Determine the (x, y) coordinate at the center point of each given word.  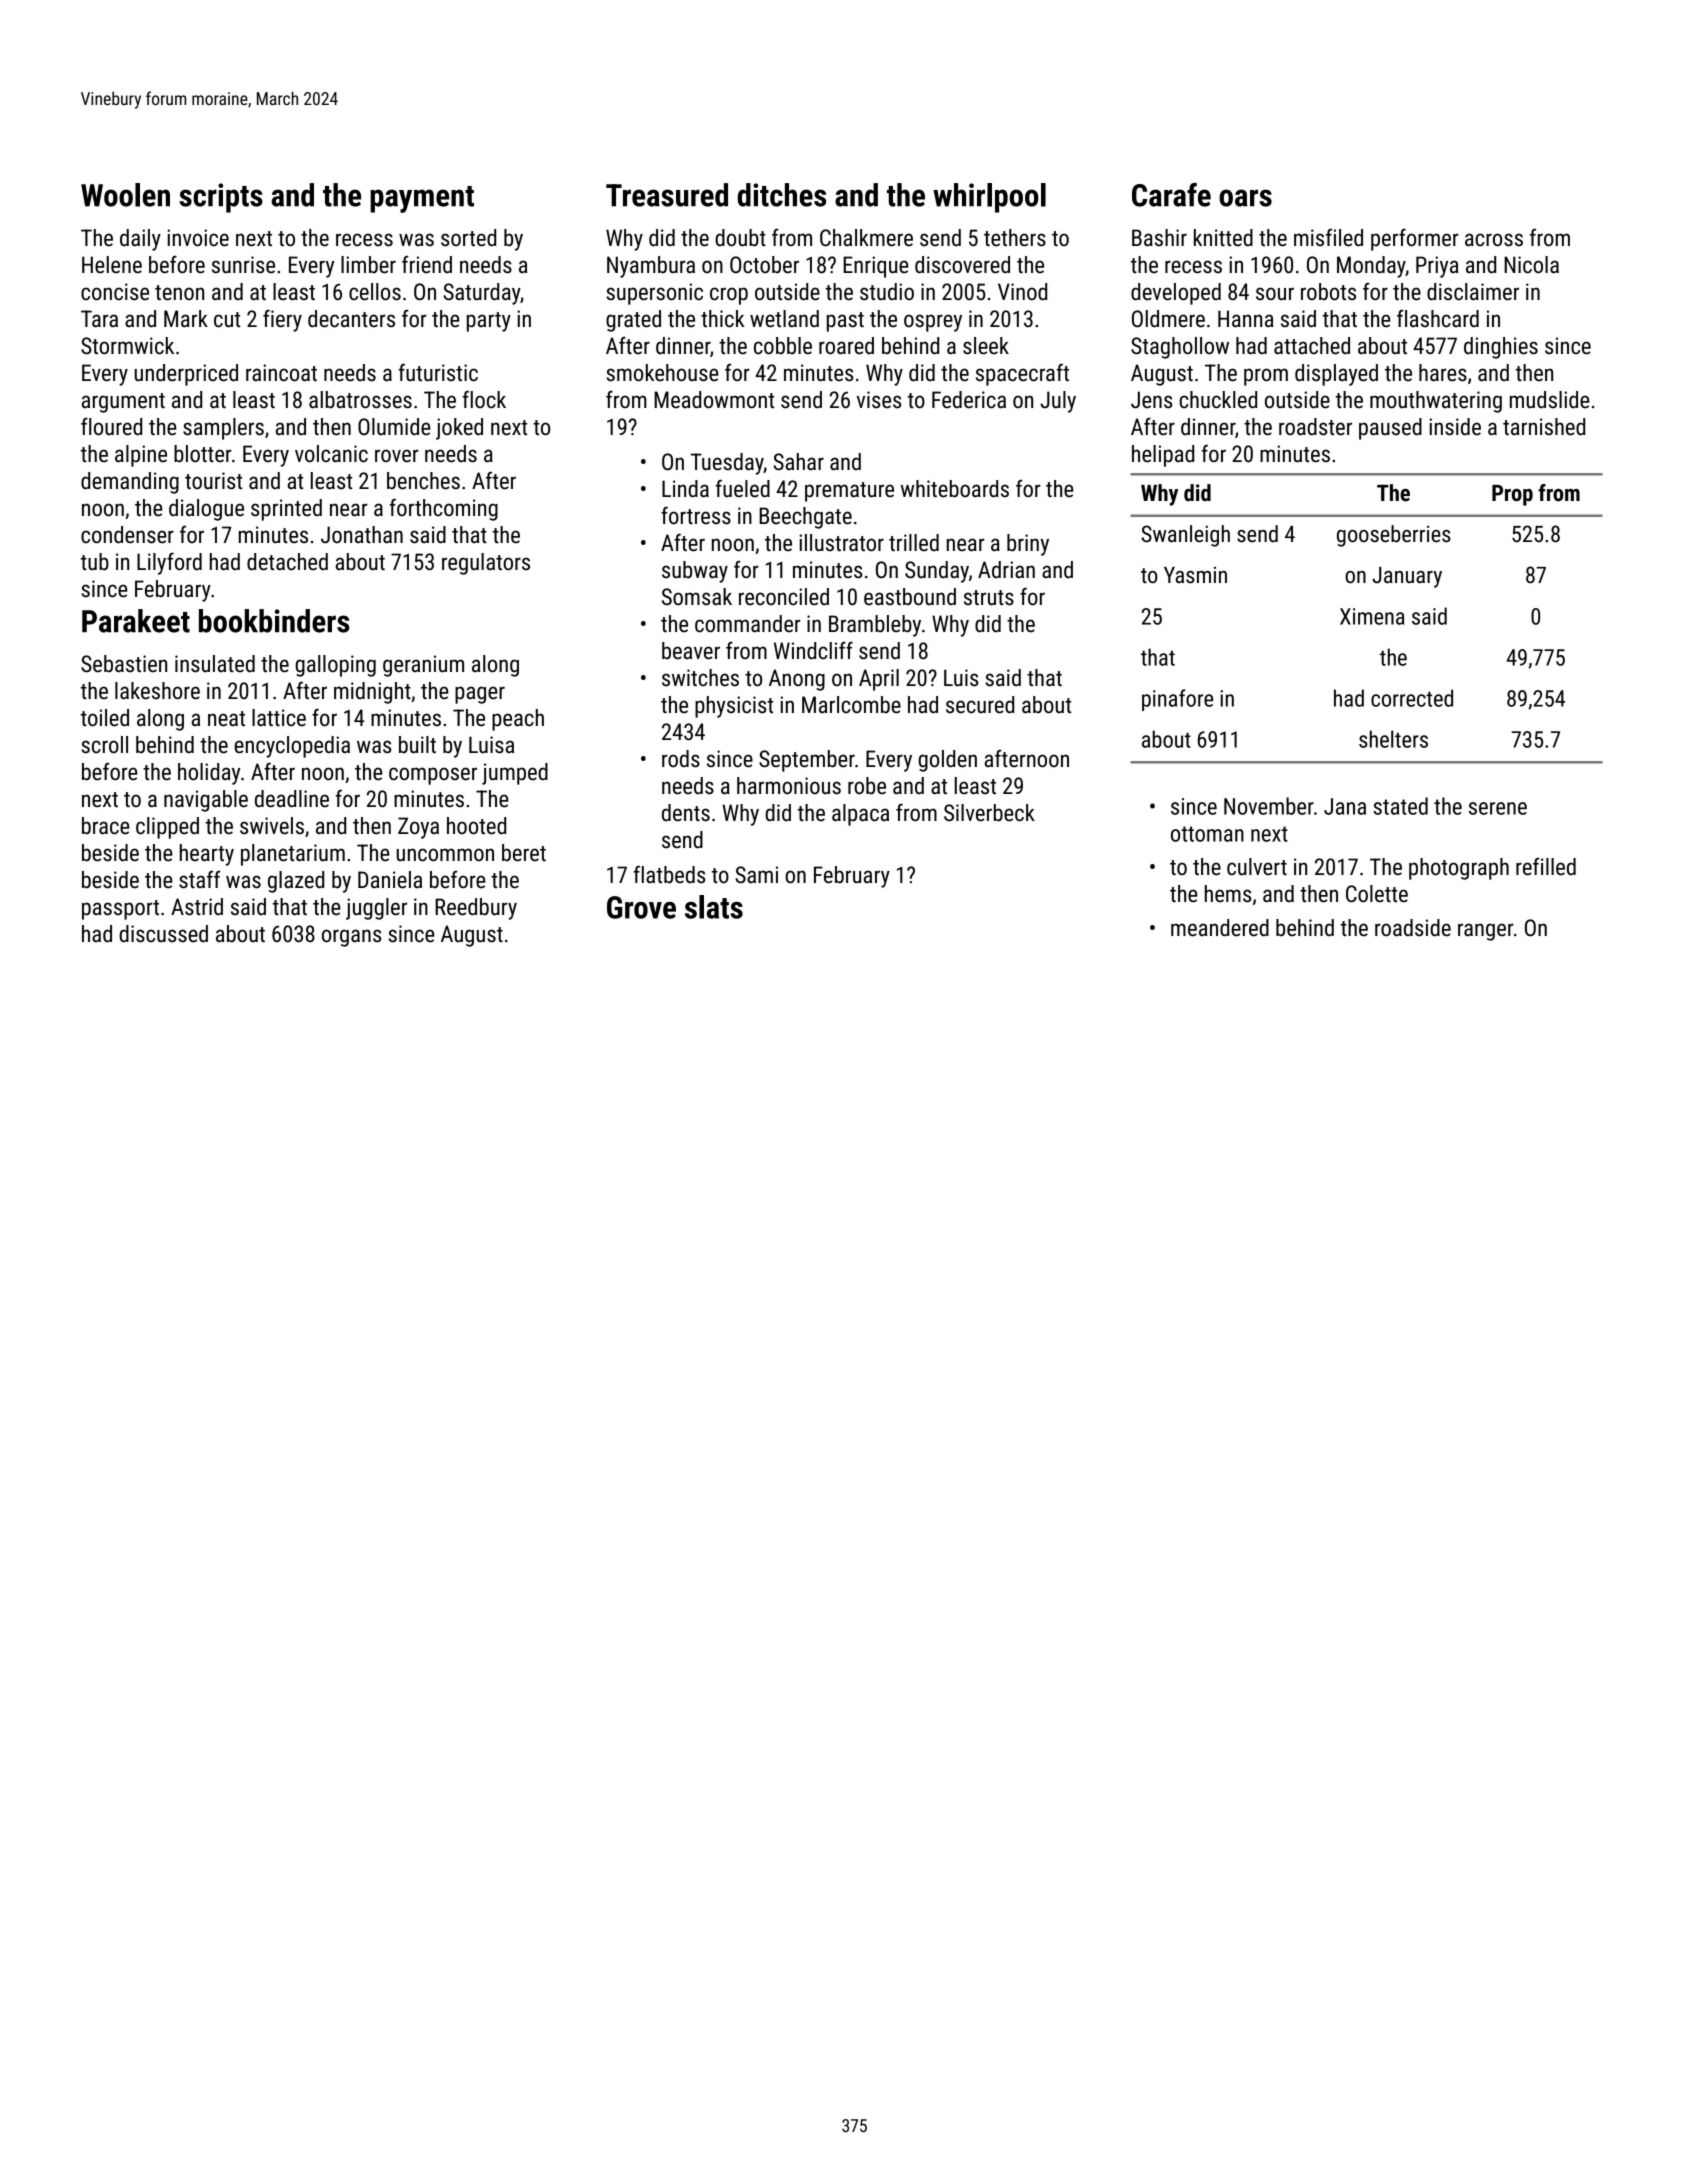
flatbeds (669, 874)
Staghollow (1180, 348)
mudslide (1550, 400)
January (1407, 577)
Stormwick (127, 346)
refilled (1546, 866)
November (1269, 806)
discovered (962, 265)
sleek (986, 346)
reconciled (784, 597)
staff (200, 879)
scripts (221, 198)
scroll (104, 745)
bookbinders (274, 621)
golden (947, 761)
